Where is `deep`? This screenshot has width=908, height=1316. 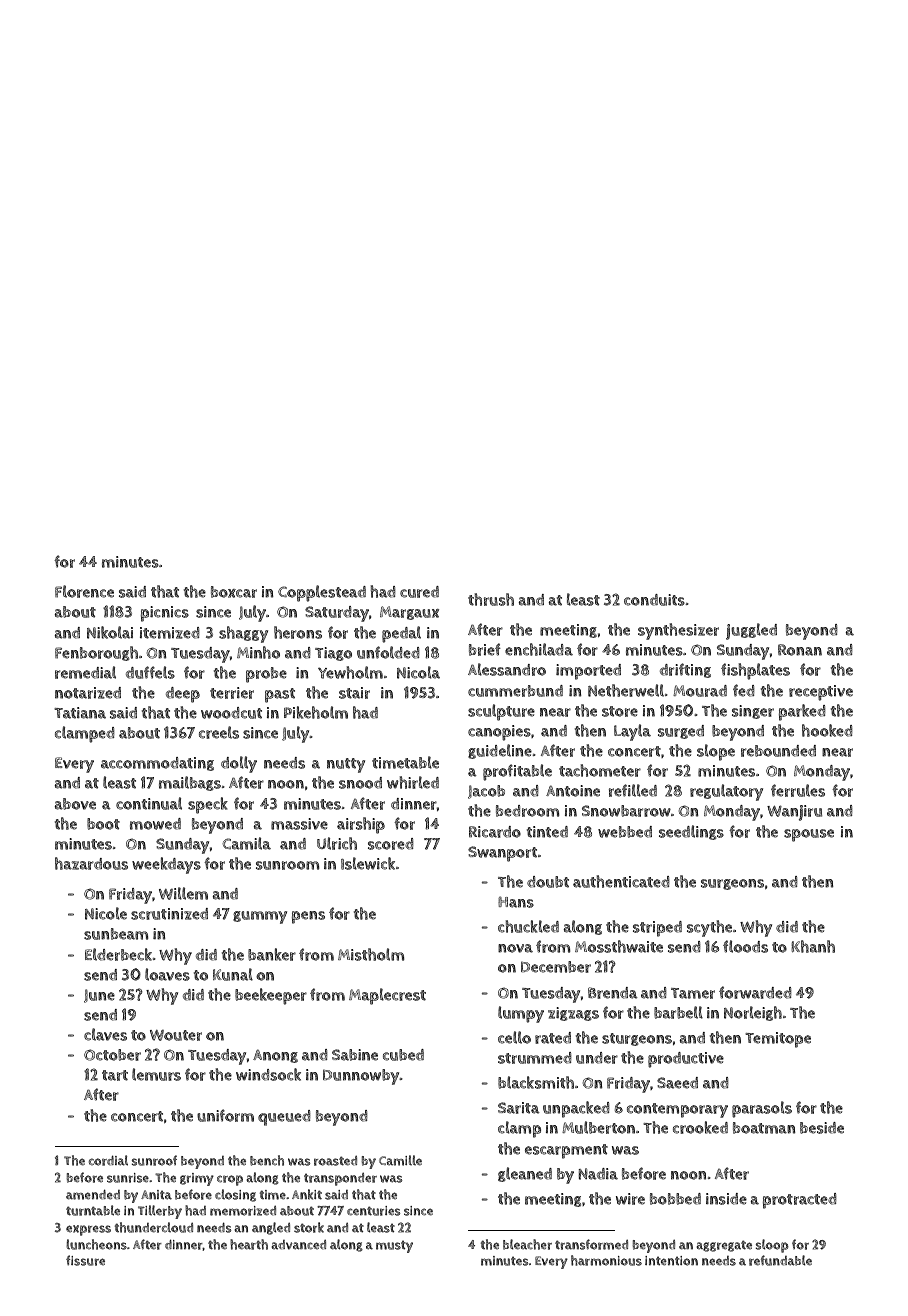
deep is located at coordinates (183, 695).
